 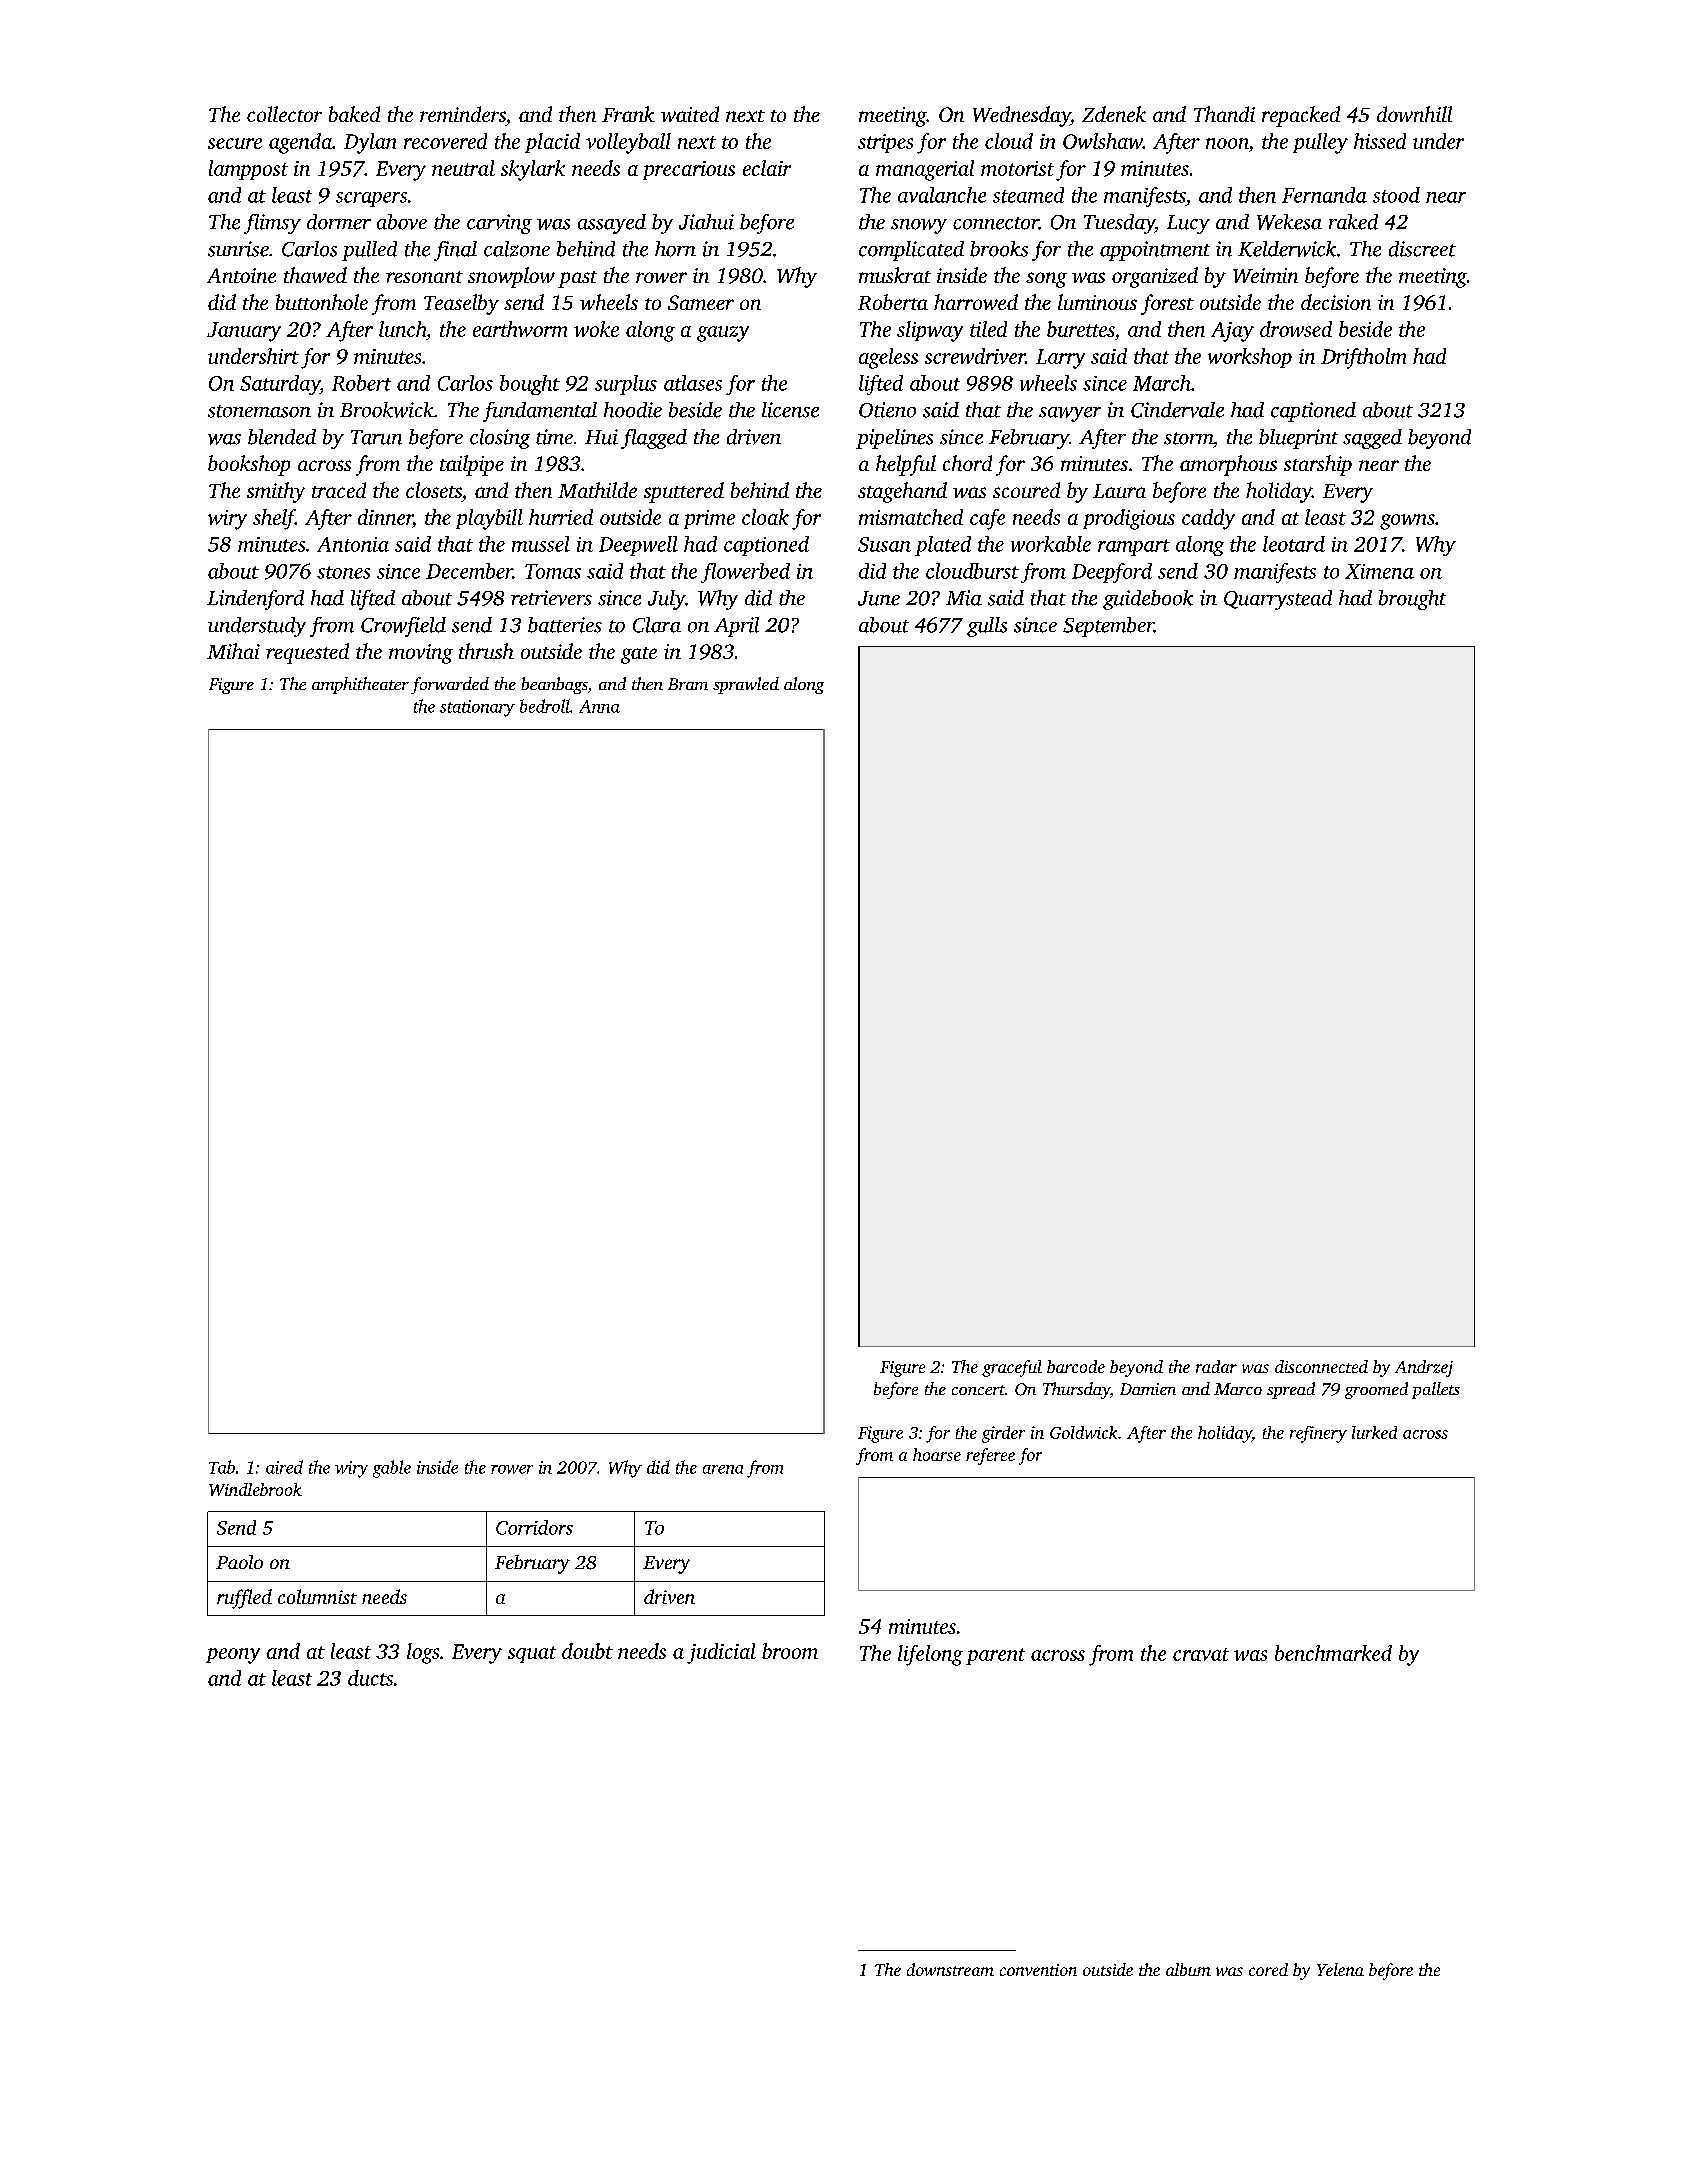 What do you see at coordinates (360, 685) in the screenshot?
I see `amphitheater` at bounding box center [360, 685].
